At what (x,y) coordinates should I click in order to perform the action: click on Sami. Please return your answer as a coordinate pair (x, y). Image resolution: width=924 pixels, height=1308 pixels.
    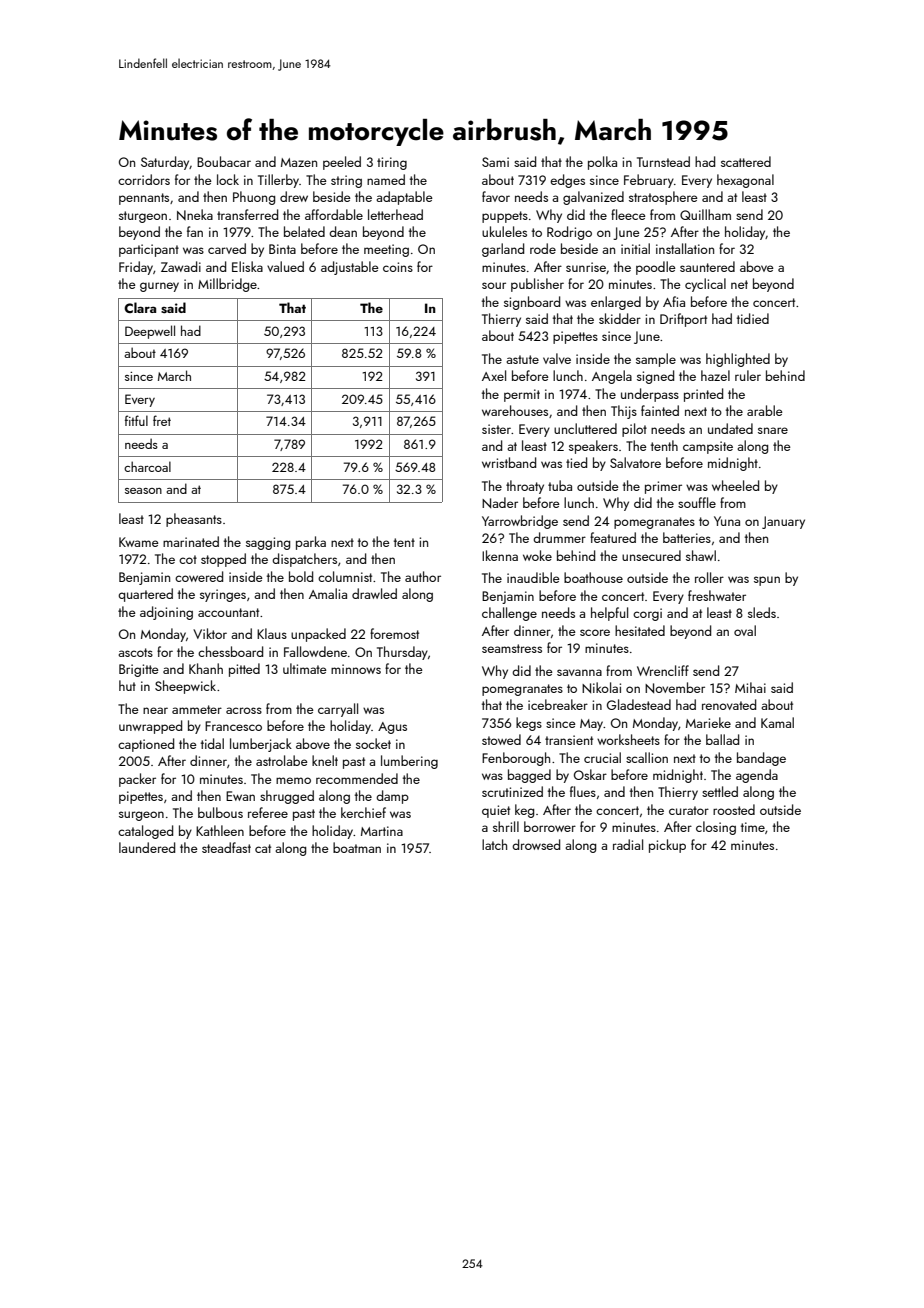
    Looking at the image, I should click on (495, 162).
